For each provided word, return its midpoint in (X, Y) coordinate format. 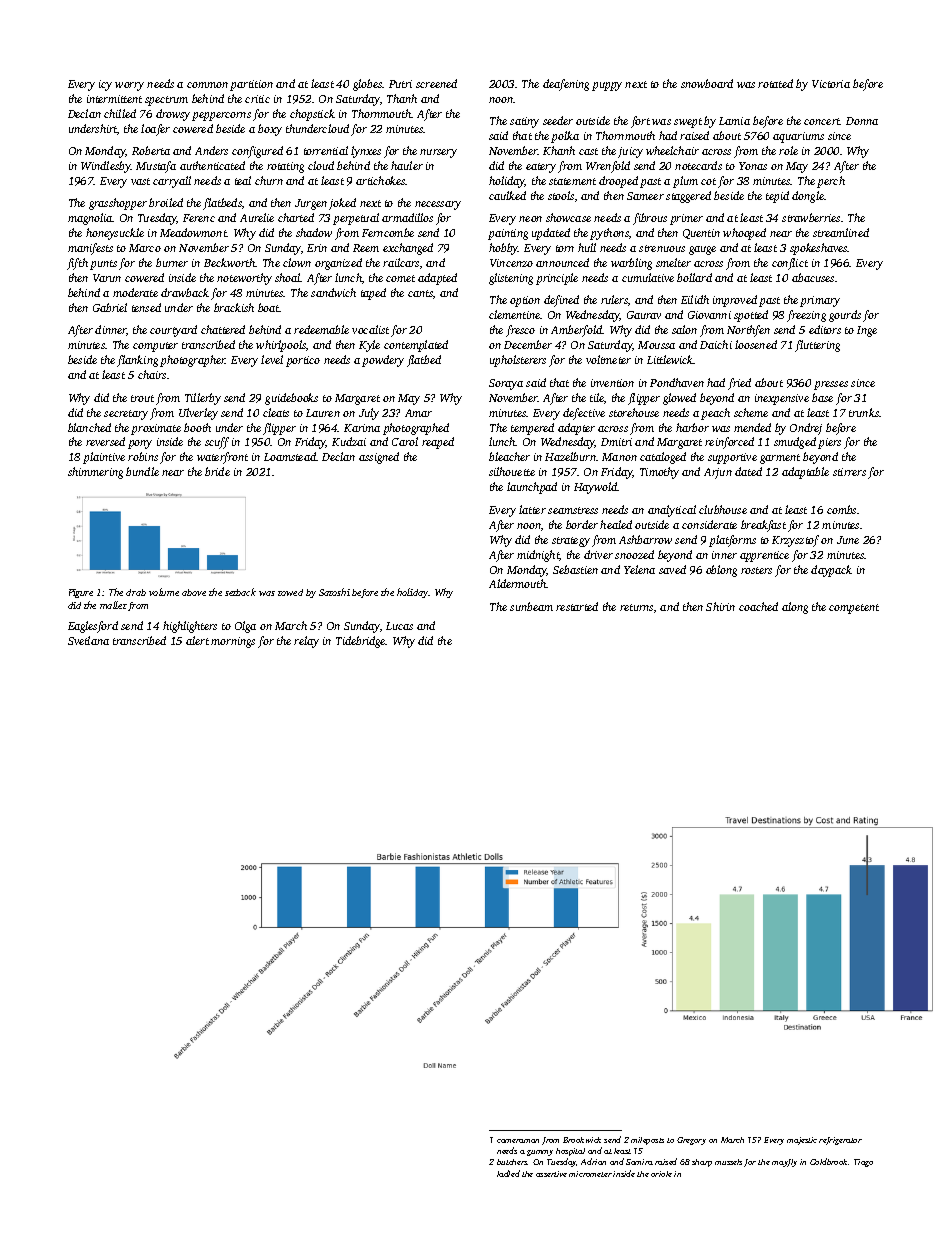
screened (436, 83)
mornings (233, 642)
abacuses (813, 277)
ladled (508, 1173)
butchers (512, 1162)
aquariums (798, 137)
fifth (77, 264)
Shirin (720, 606)
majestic (802, 1141)
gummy (540, 1153)
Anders (211, 150)
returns (636, 607)
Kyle (369, 346)
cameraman (518, 1141)
